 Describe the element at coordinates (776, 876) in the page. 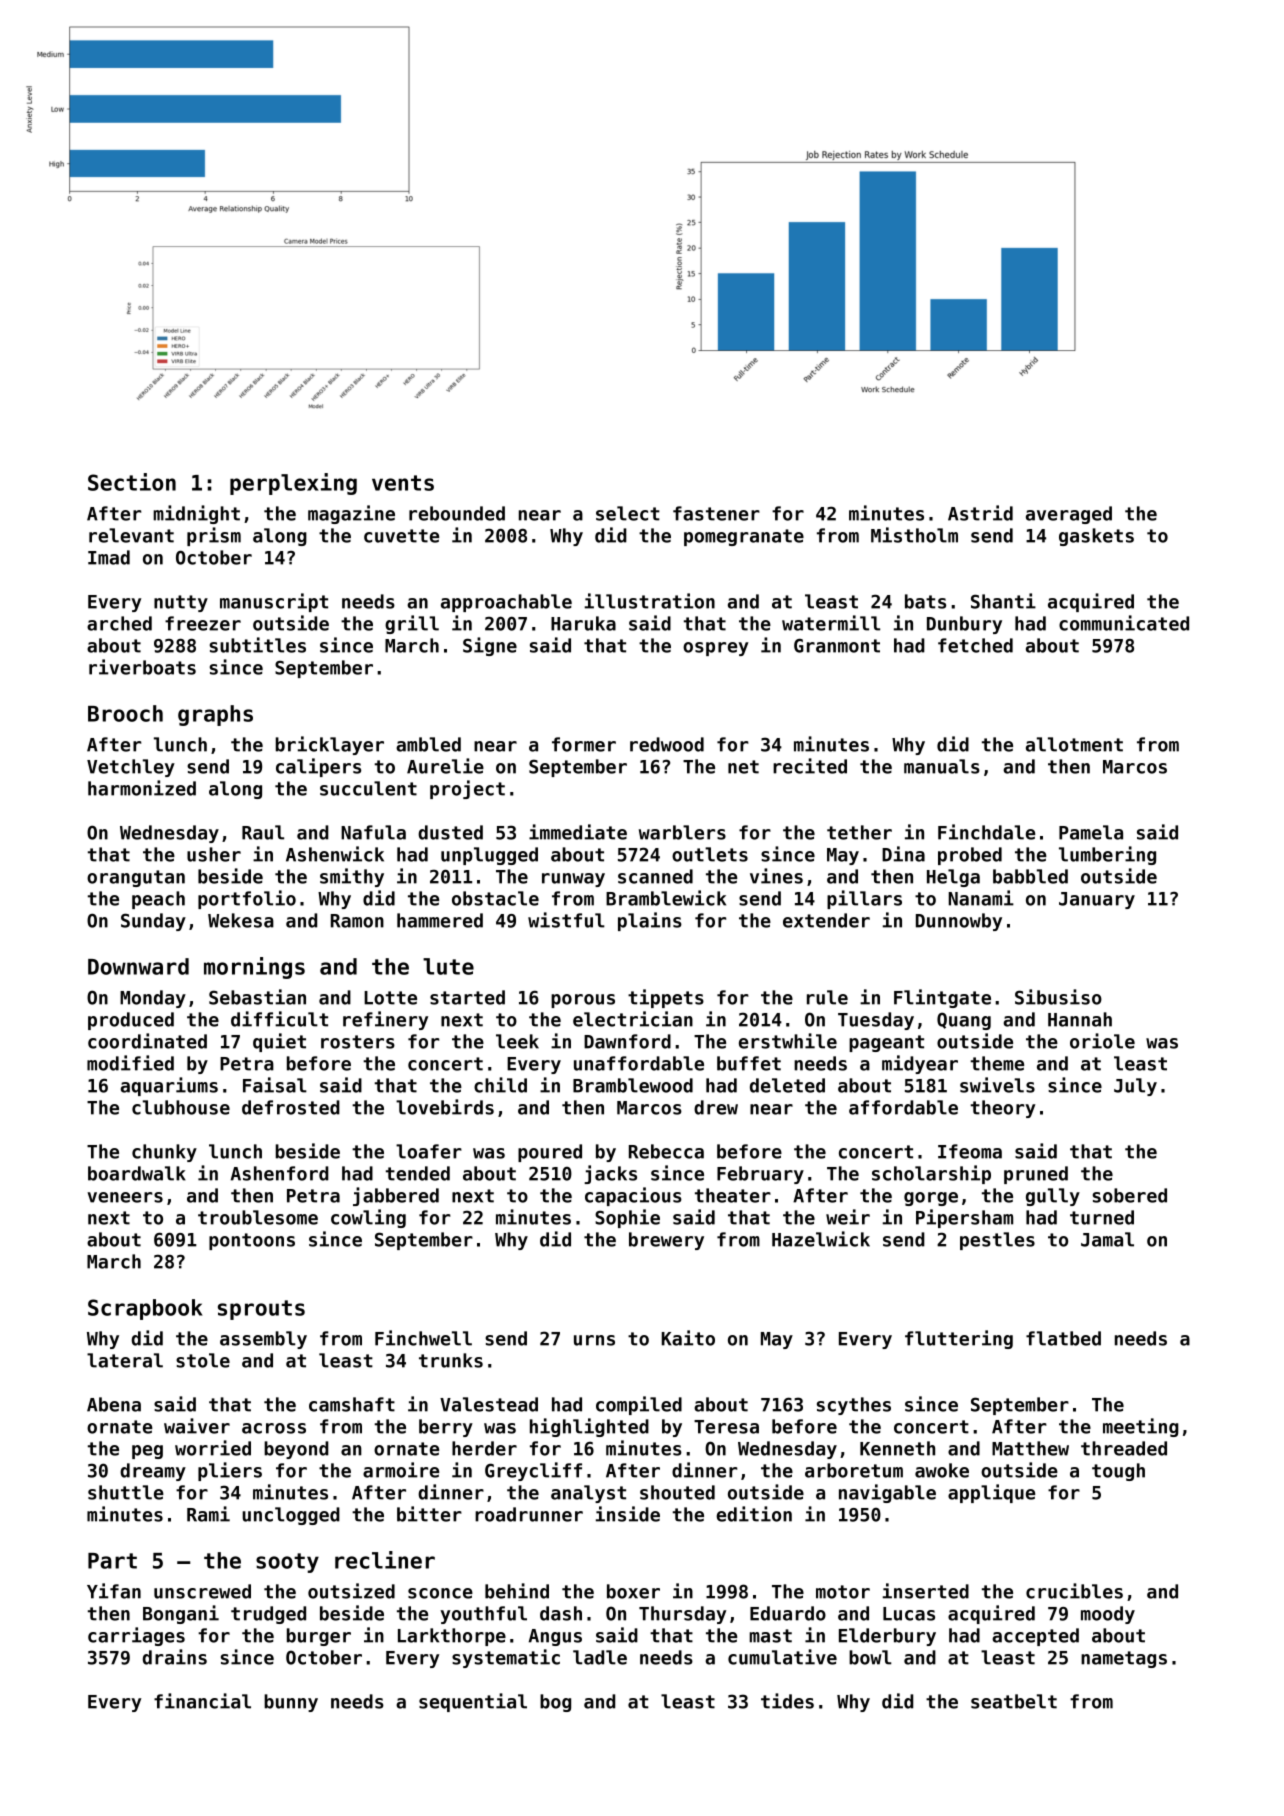

I see `vines` at that location.
